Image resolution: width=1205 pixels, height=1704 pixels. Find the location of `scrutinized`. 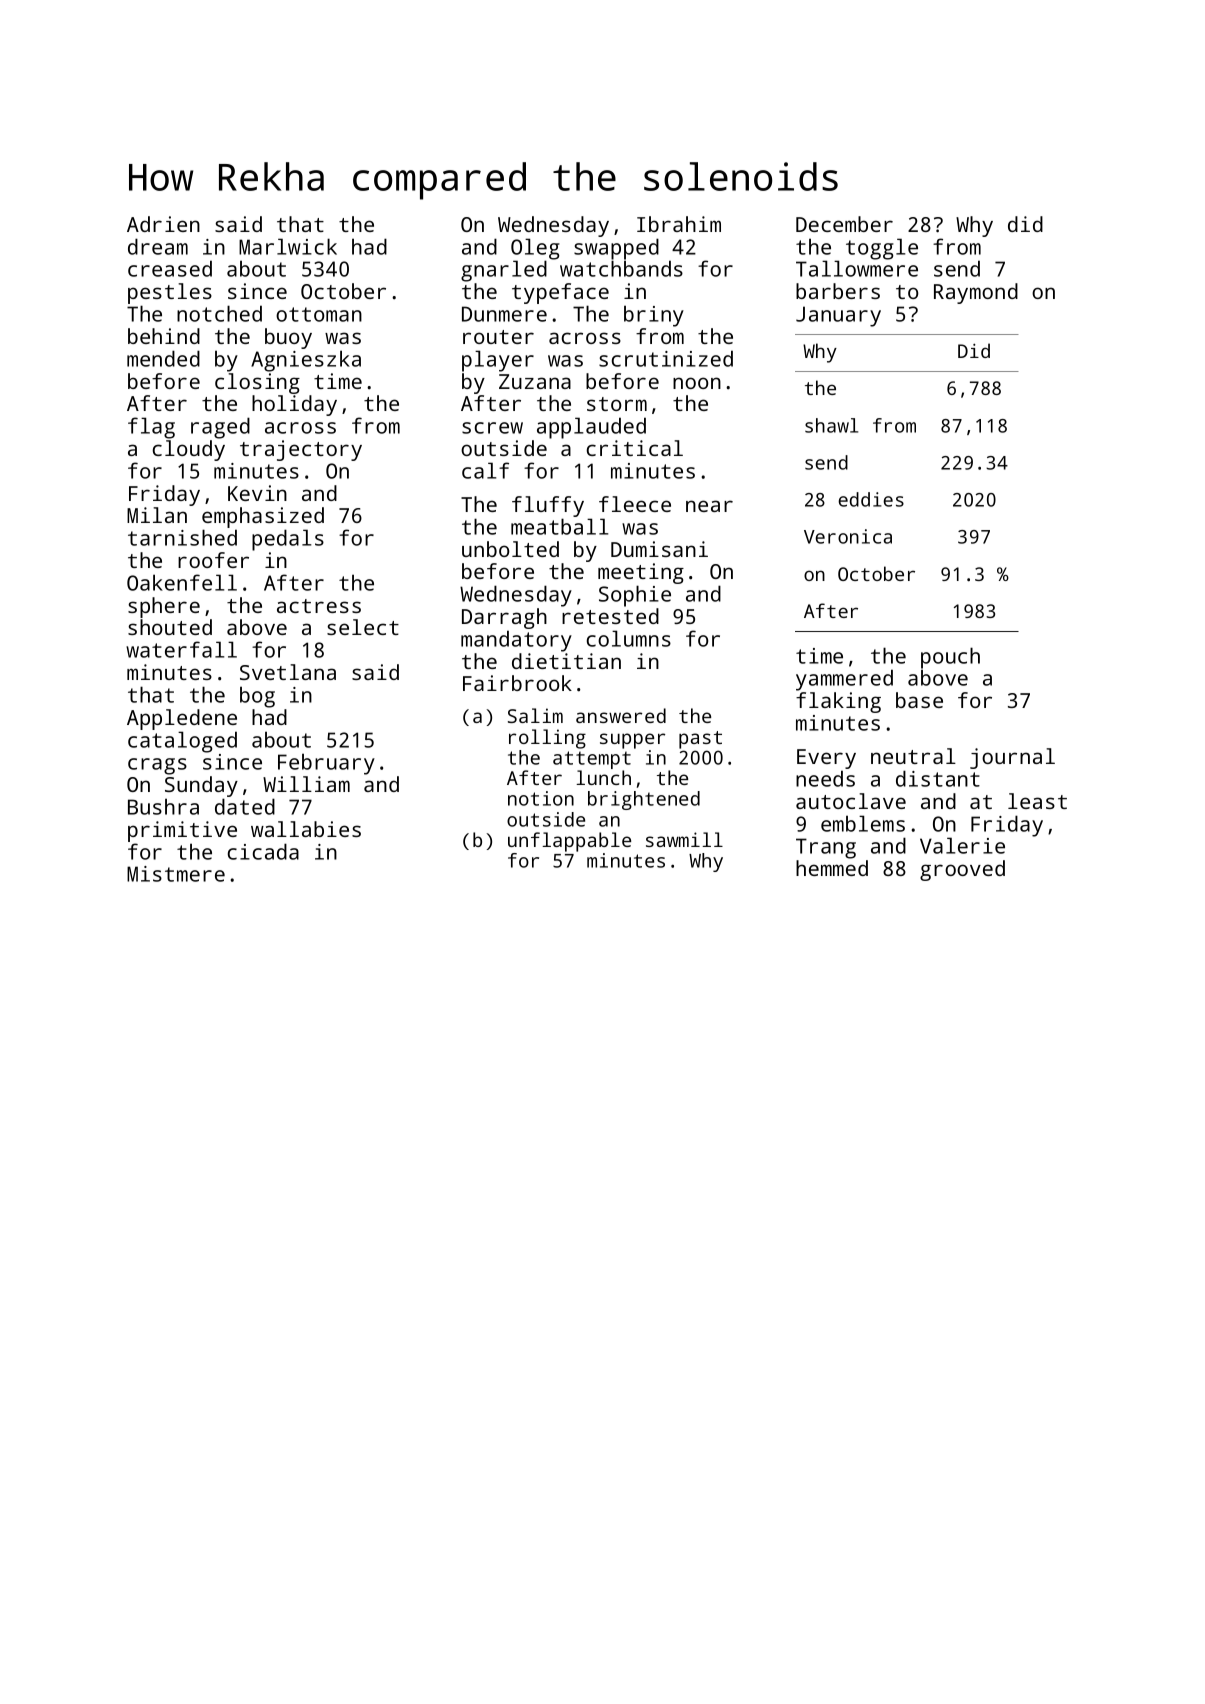

scrutinized is located at coordinates (666, 358).
